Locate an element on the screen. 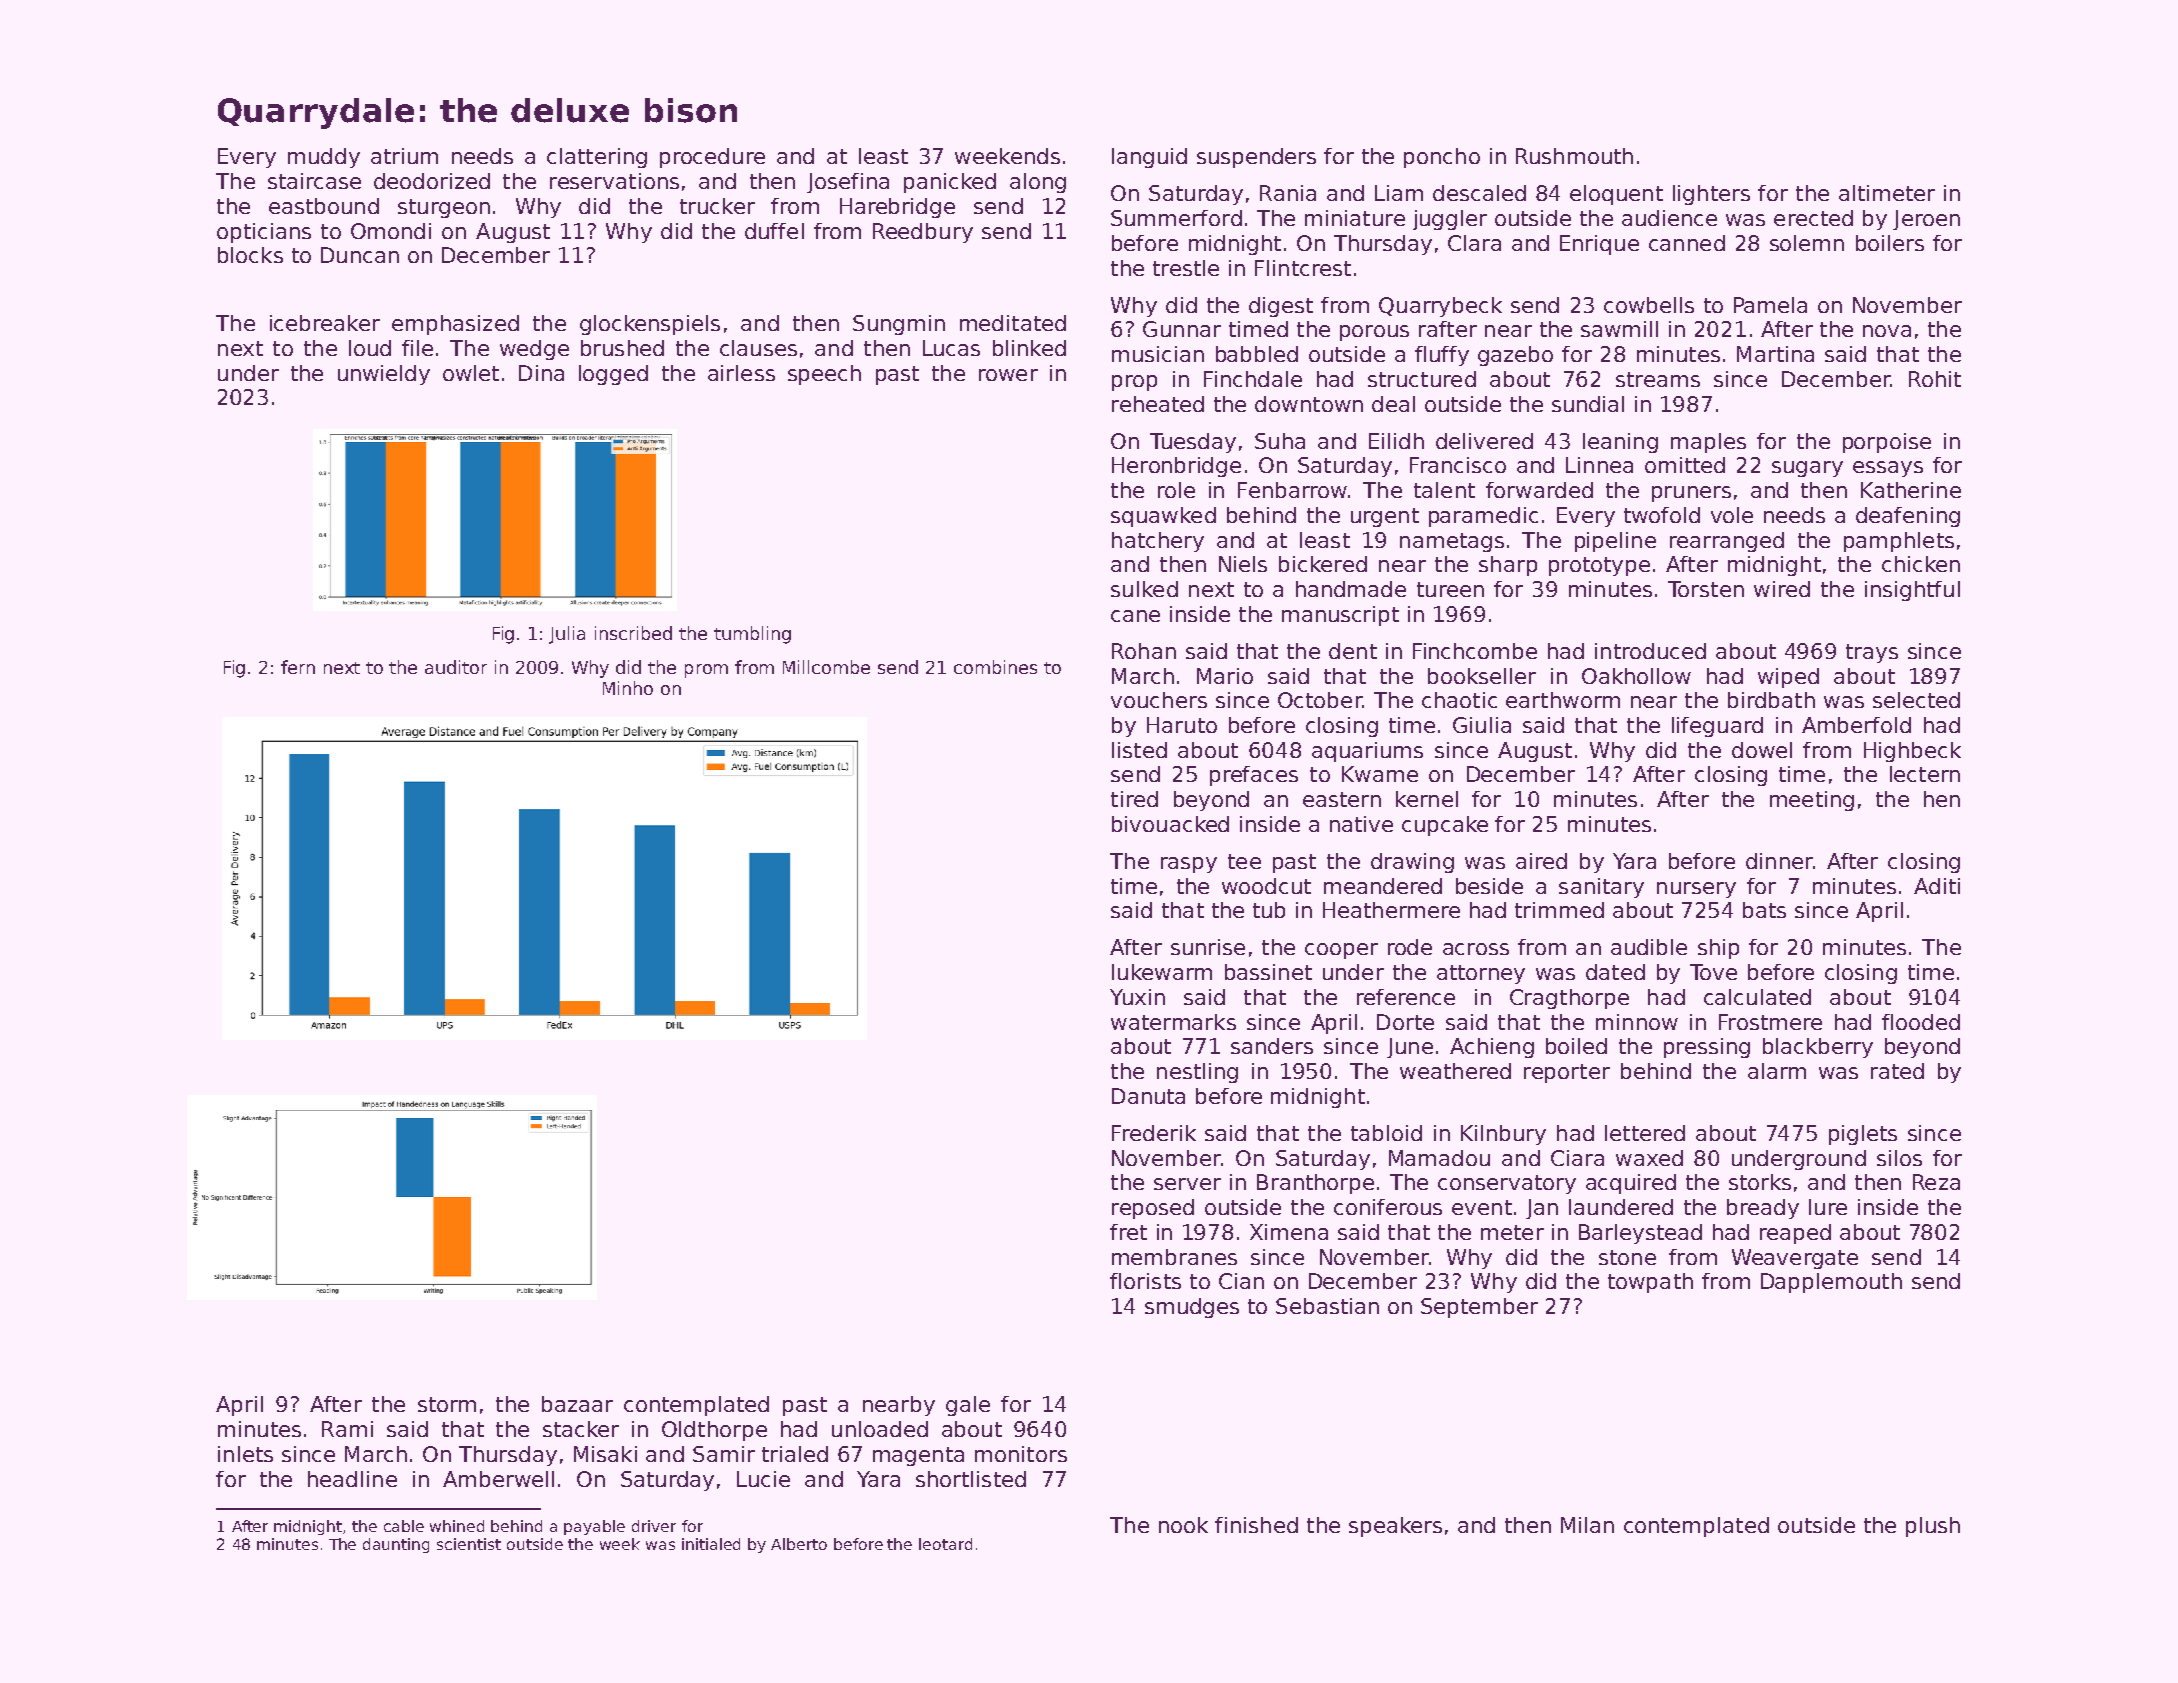  prefaces is located at coordinates (1254, 776).
